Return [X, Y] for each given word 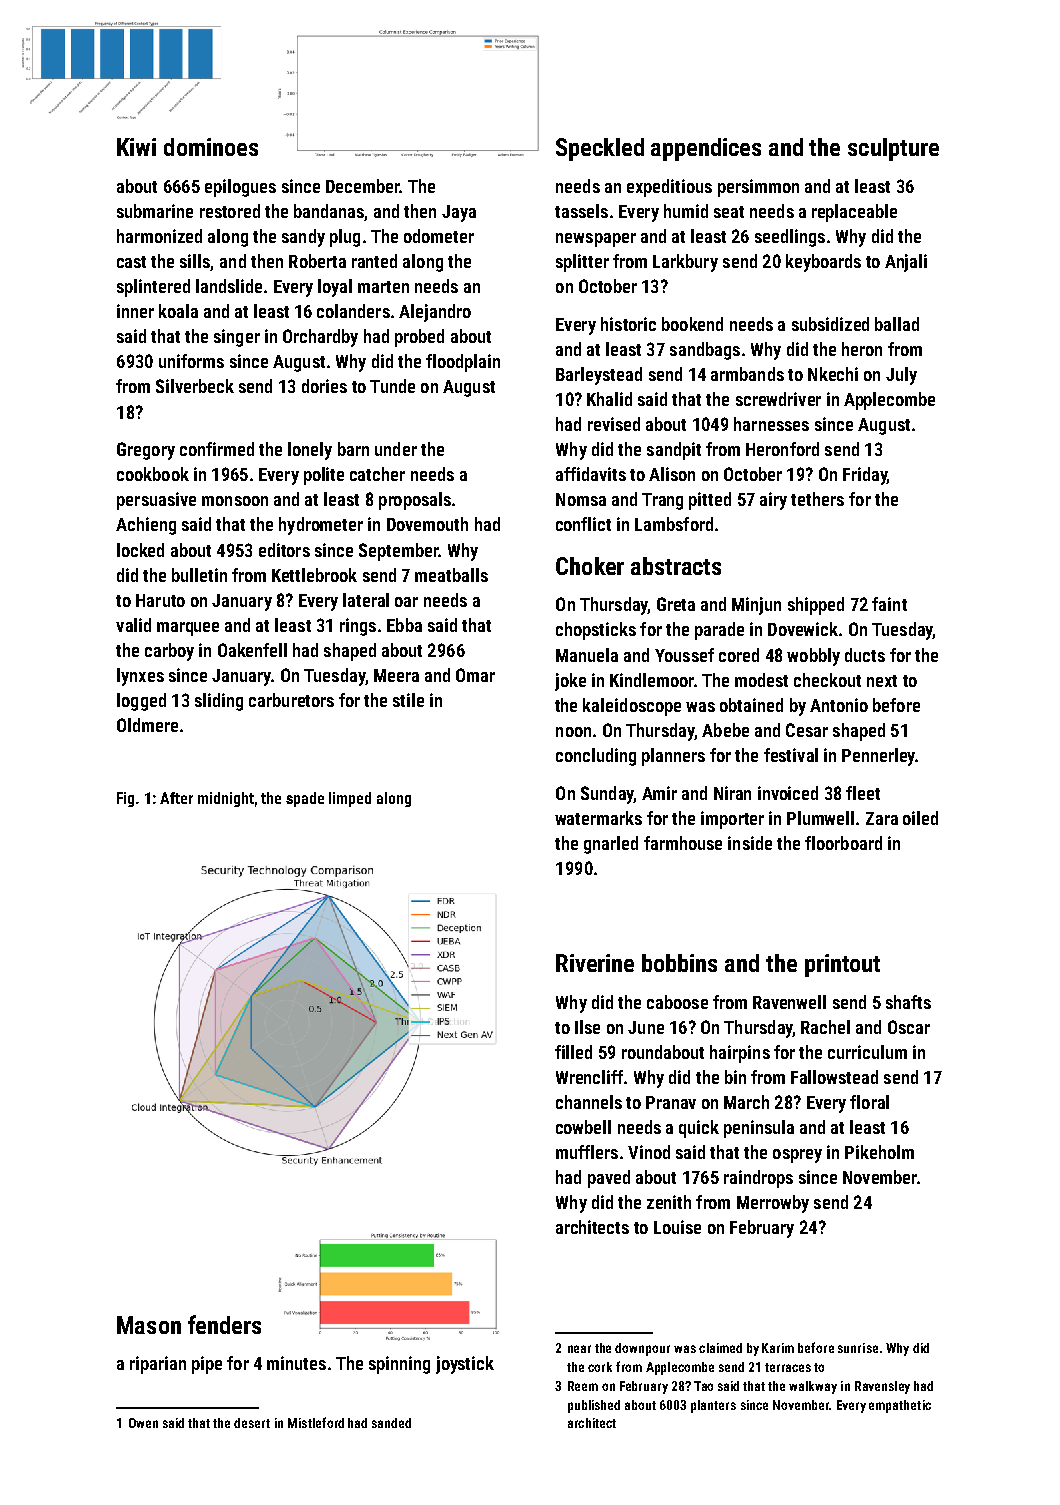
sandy [303, 238]
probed [419, 338]
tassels [581, 211]
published [594, 1406]
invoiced [788, 793]
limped [350, 799]
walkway [813, 1387]
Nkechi [833, 374]
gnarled [611, 845]
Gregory [146, 451]
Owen [143, 1423]
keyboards [823, 263]
